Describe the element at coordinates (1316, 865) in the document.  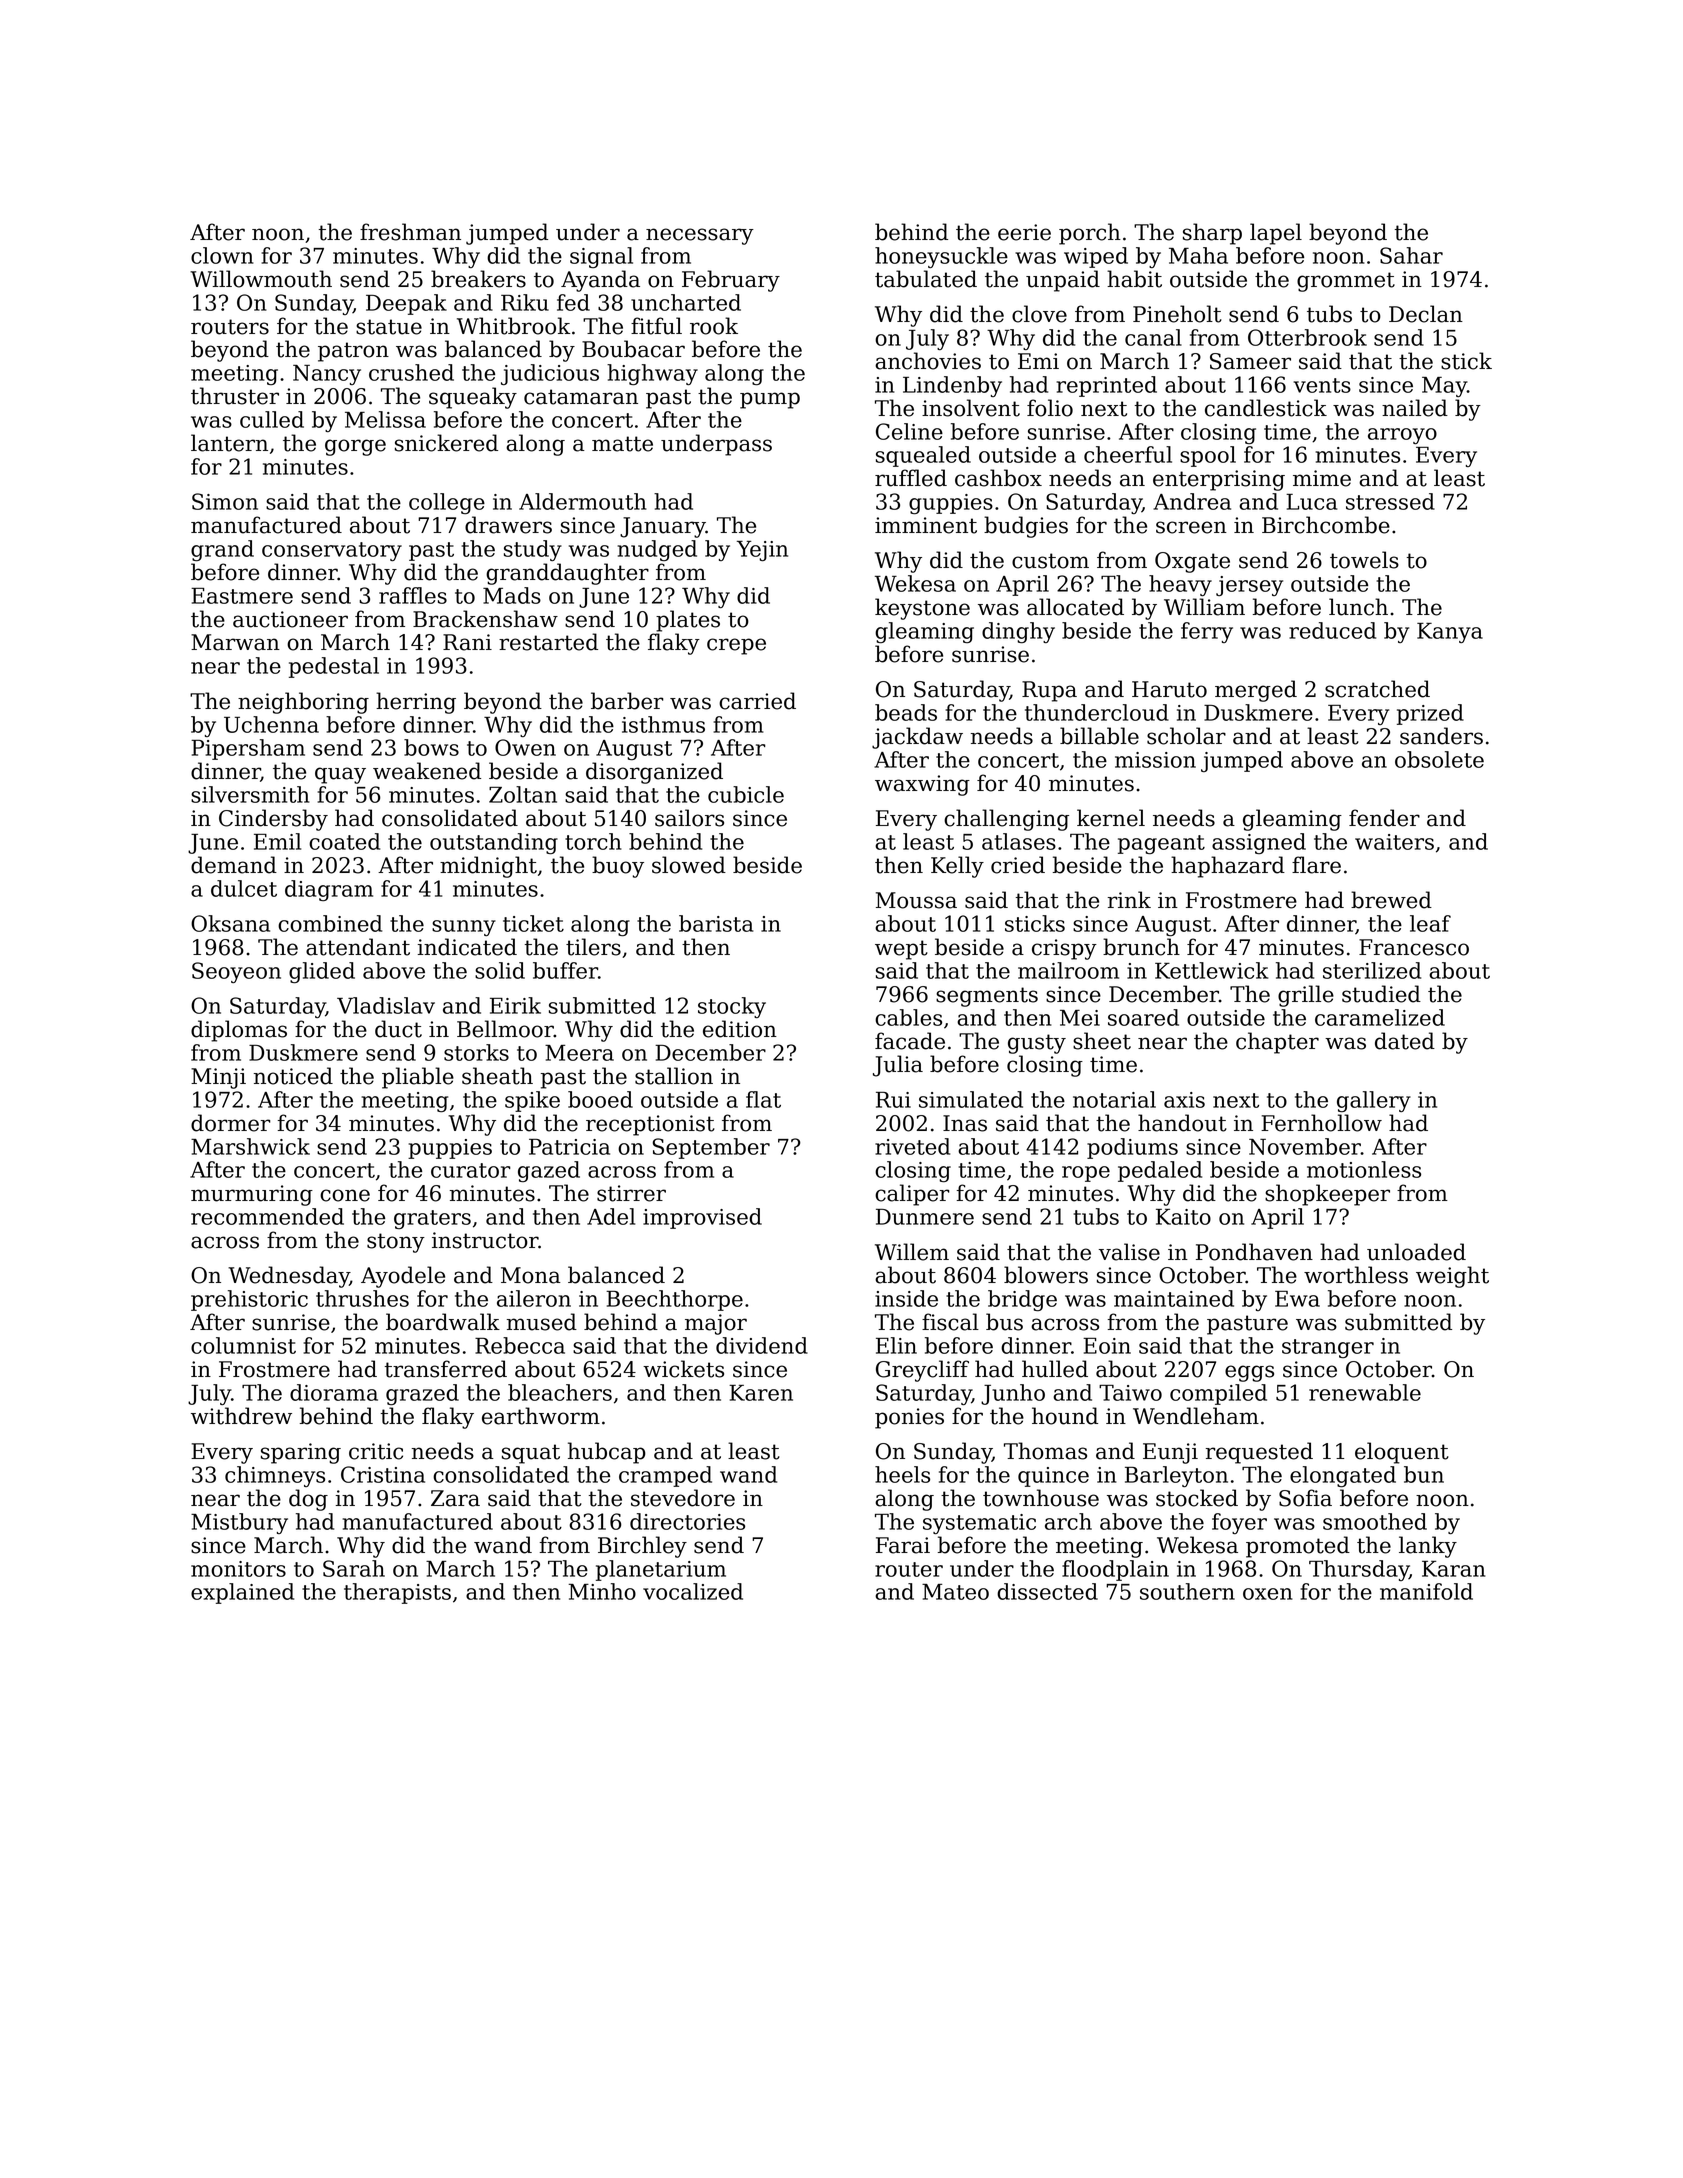
I see `flare` at that location.
